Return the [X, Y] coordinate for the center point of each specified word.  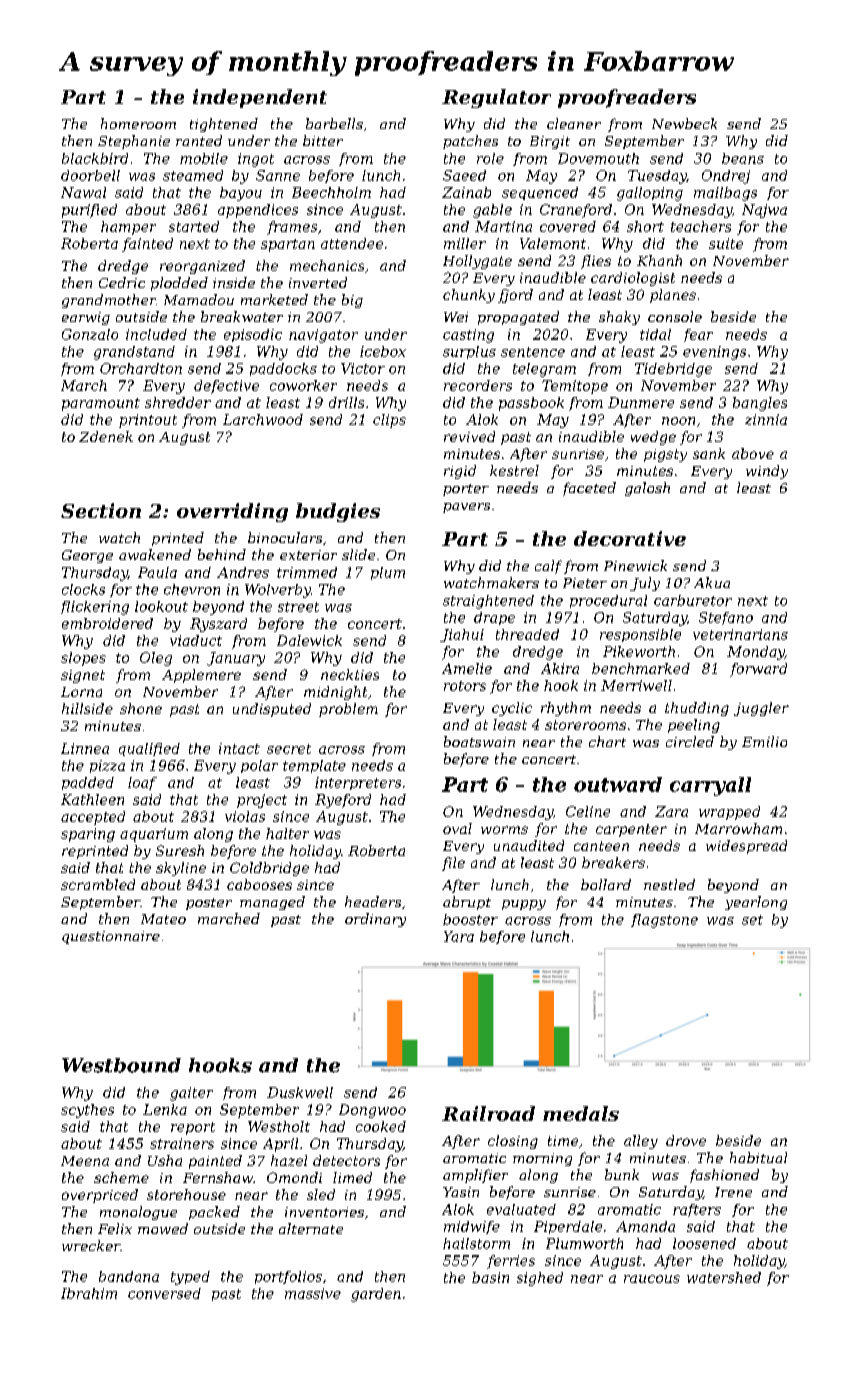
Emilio [764, 741]
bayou [241, 194]
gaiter [191, 1094]
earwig [86, 318]
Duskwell [300, 1092]
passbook [531, 404]
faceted [589, 489]
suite [726, 243]
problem [348, 710]
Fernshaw [218, 1177]
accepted [93, 818]
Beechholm [331, 192]
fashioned [724, 1176]
